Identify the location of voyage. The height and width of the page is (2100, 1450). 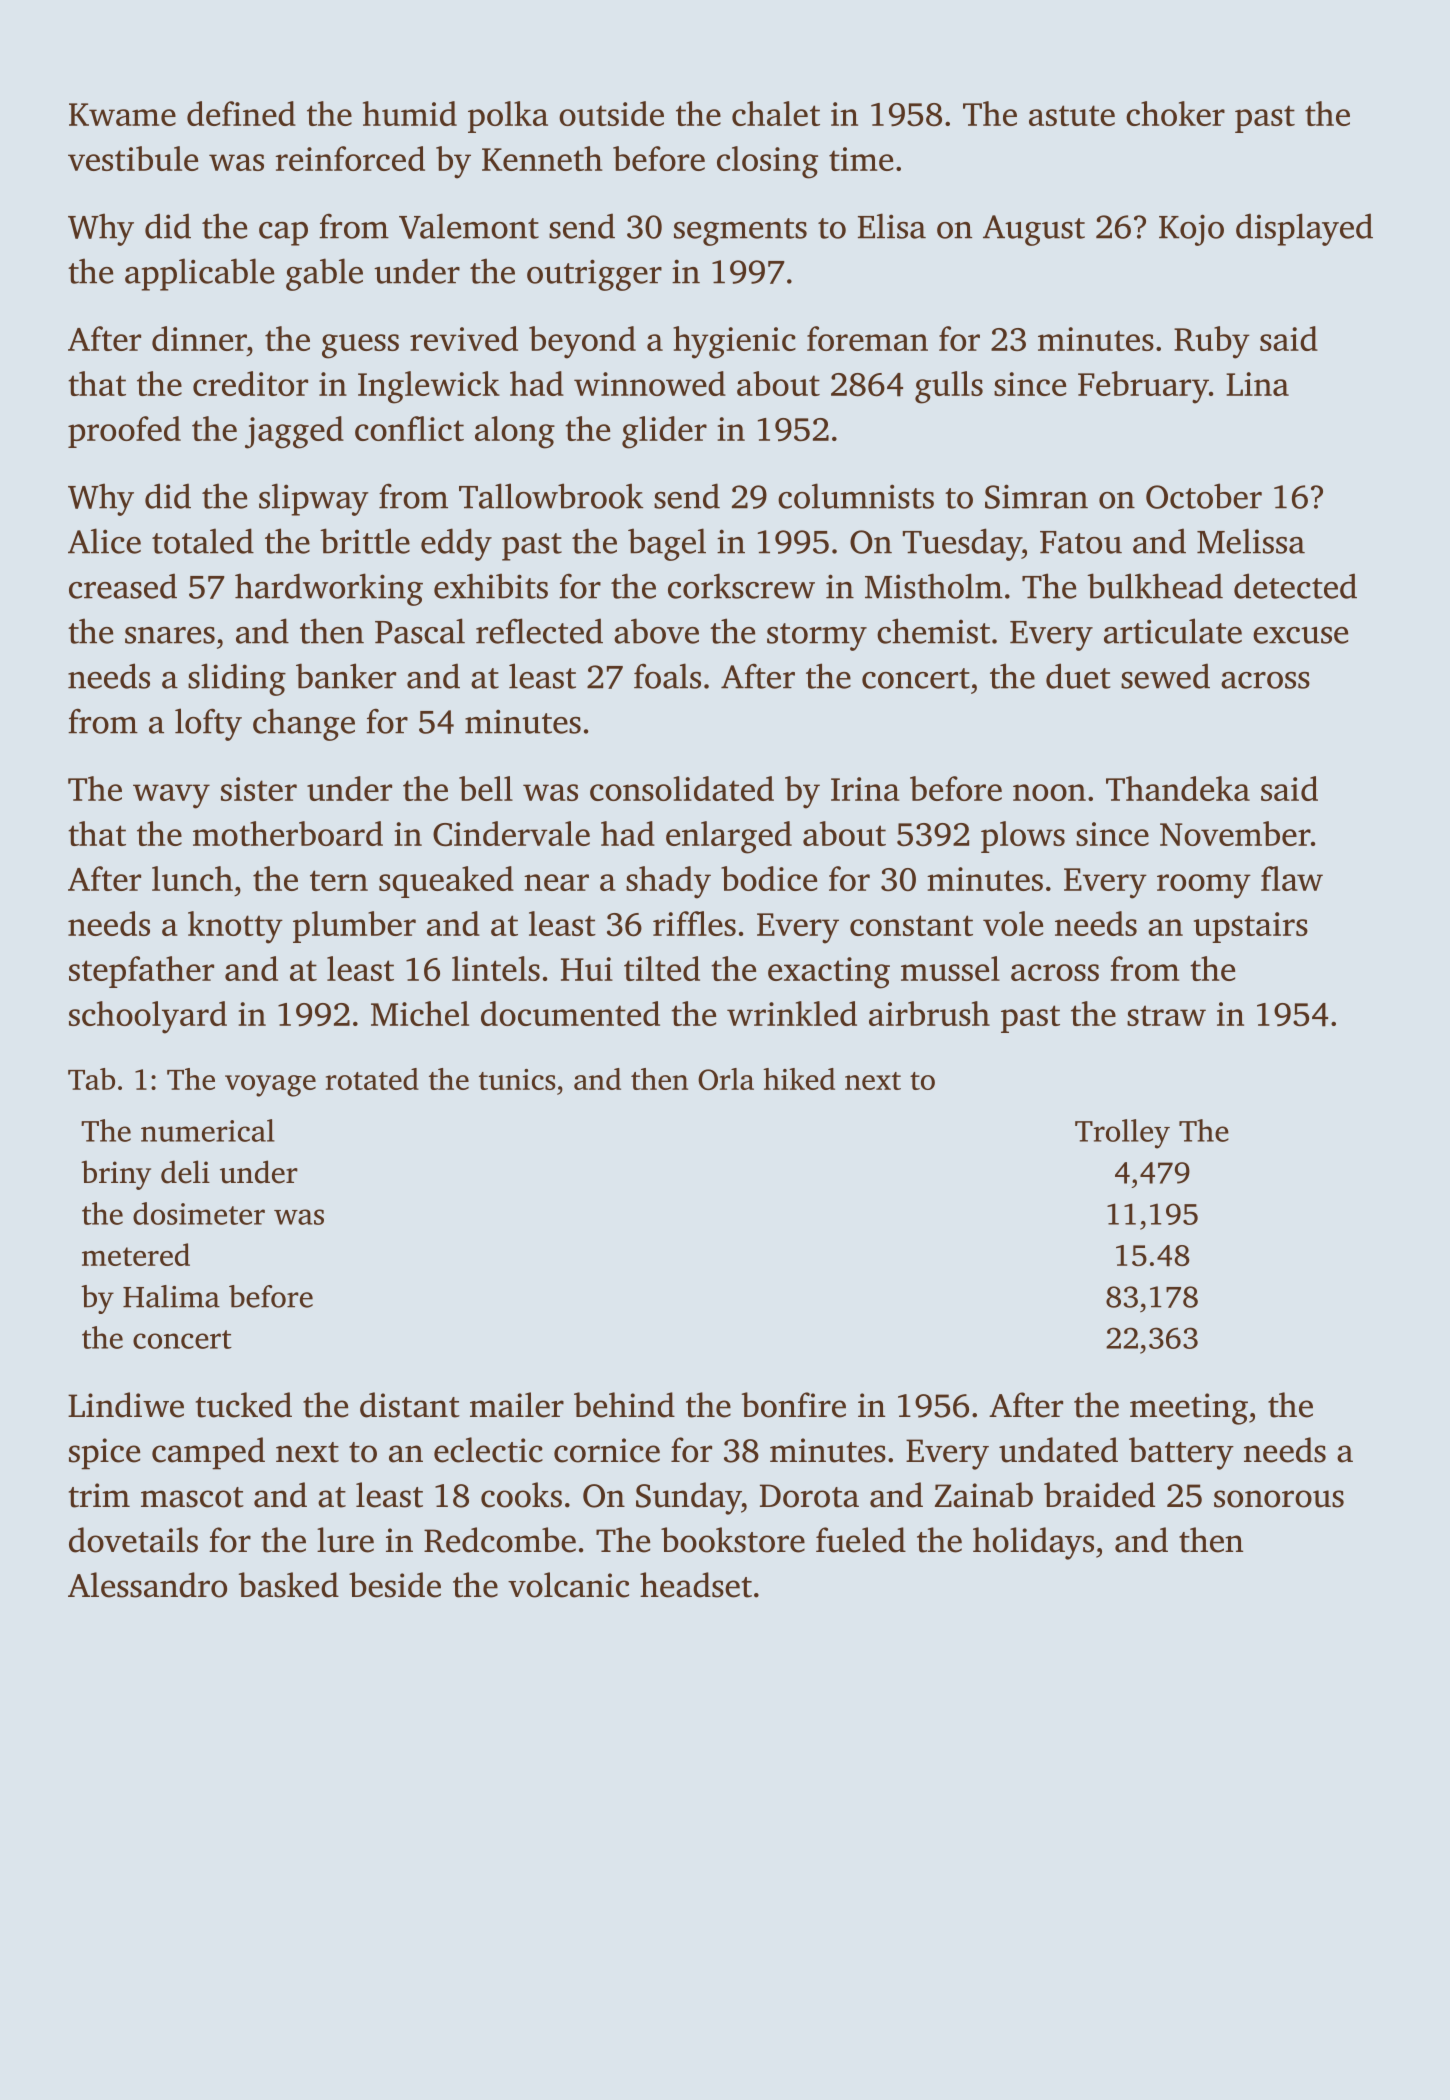
(270, 1086).
